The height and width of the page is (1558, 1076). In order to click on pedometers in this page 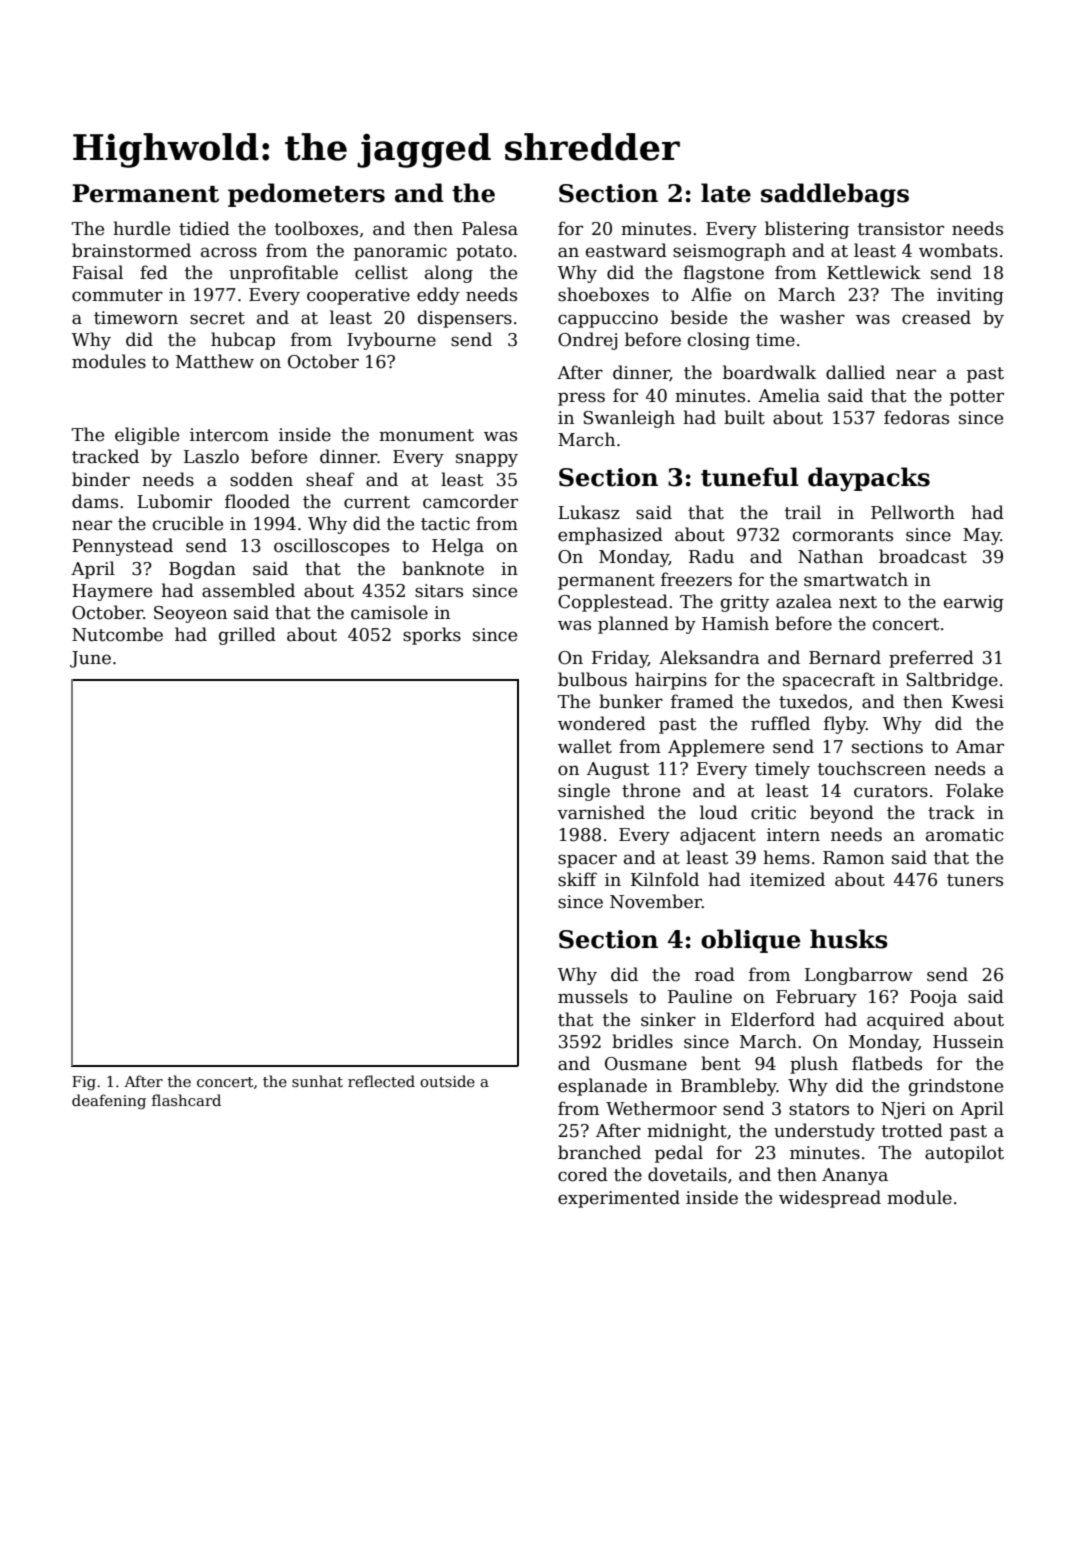, I will do `click(306, 195)`.
